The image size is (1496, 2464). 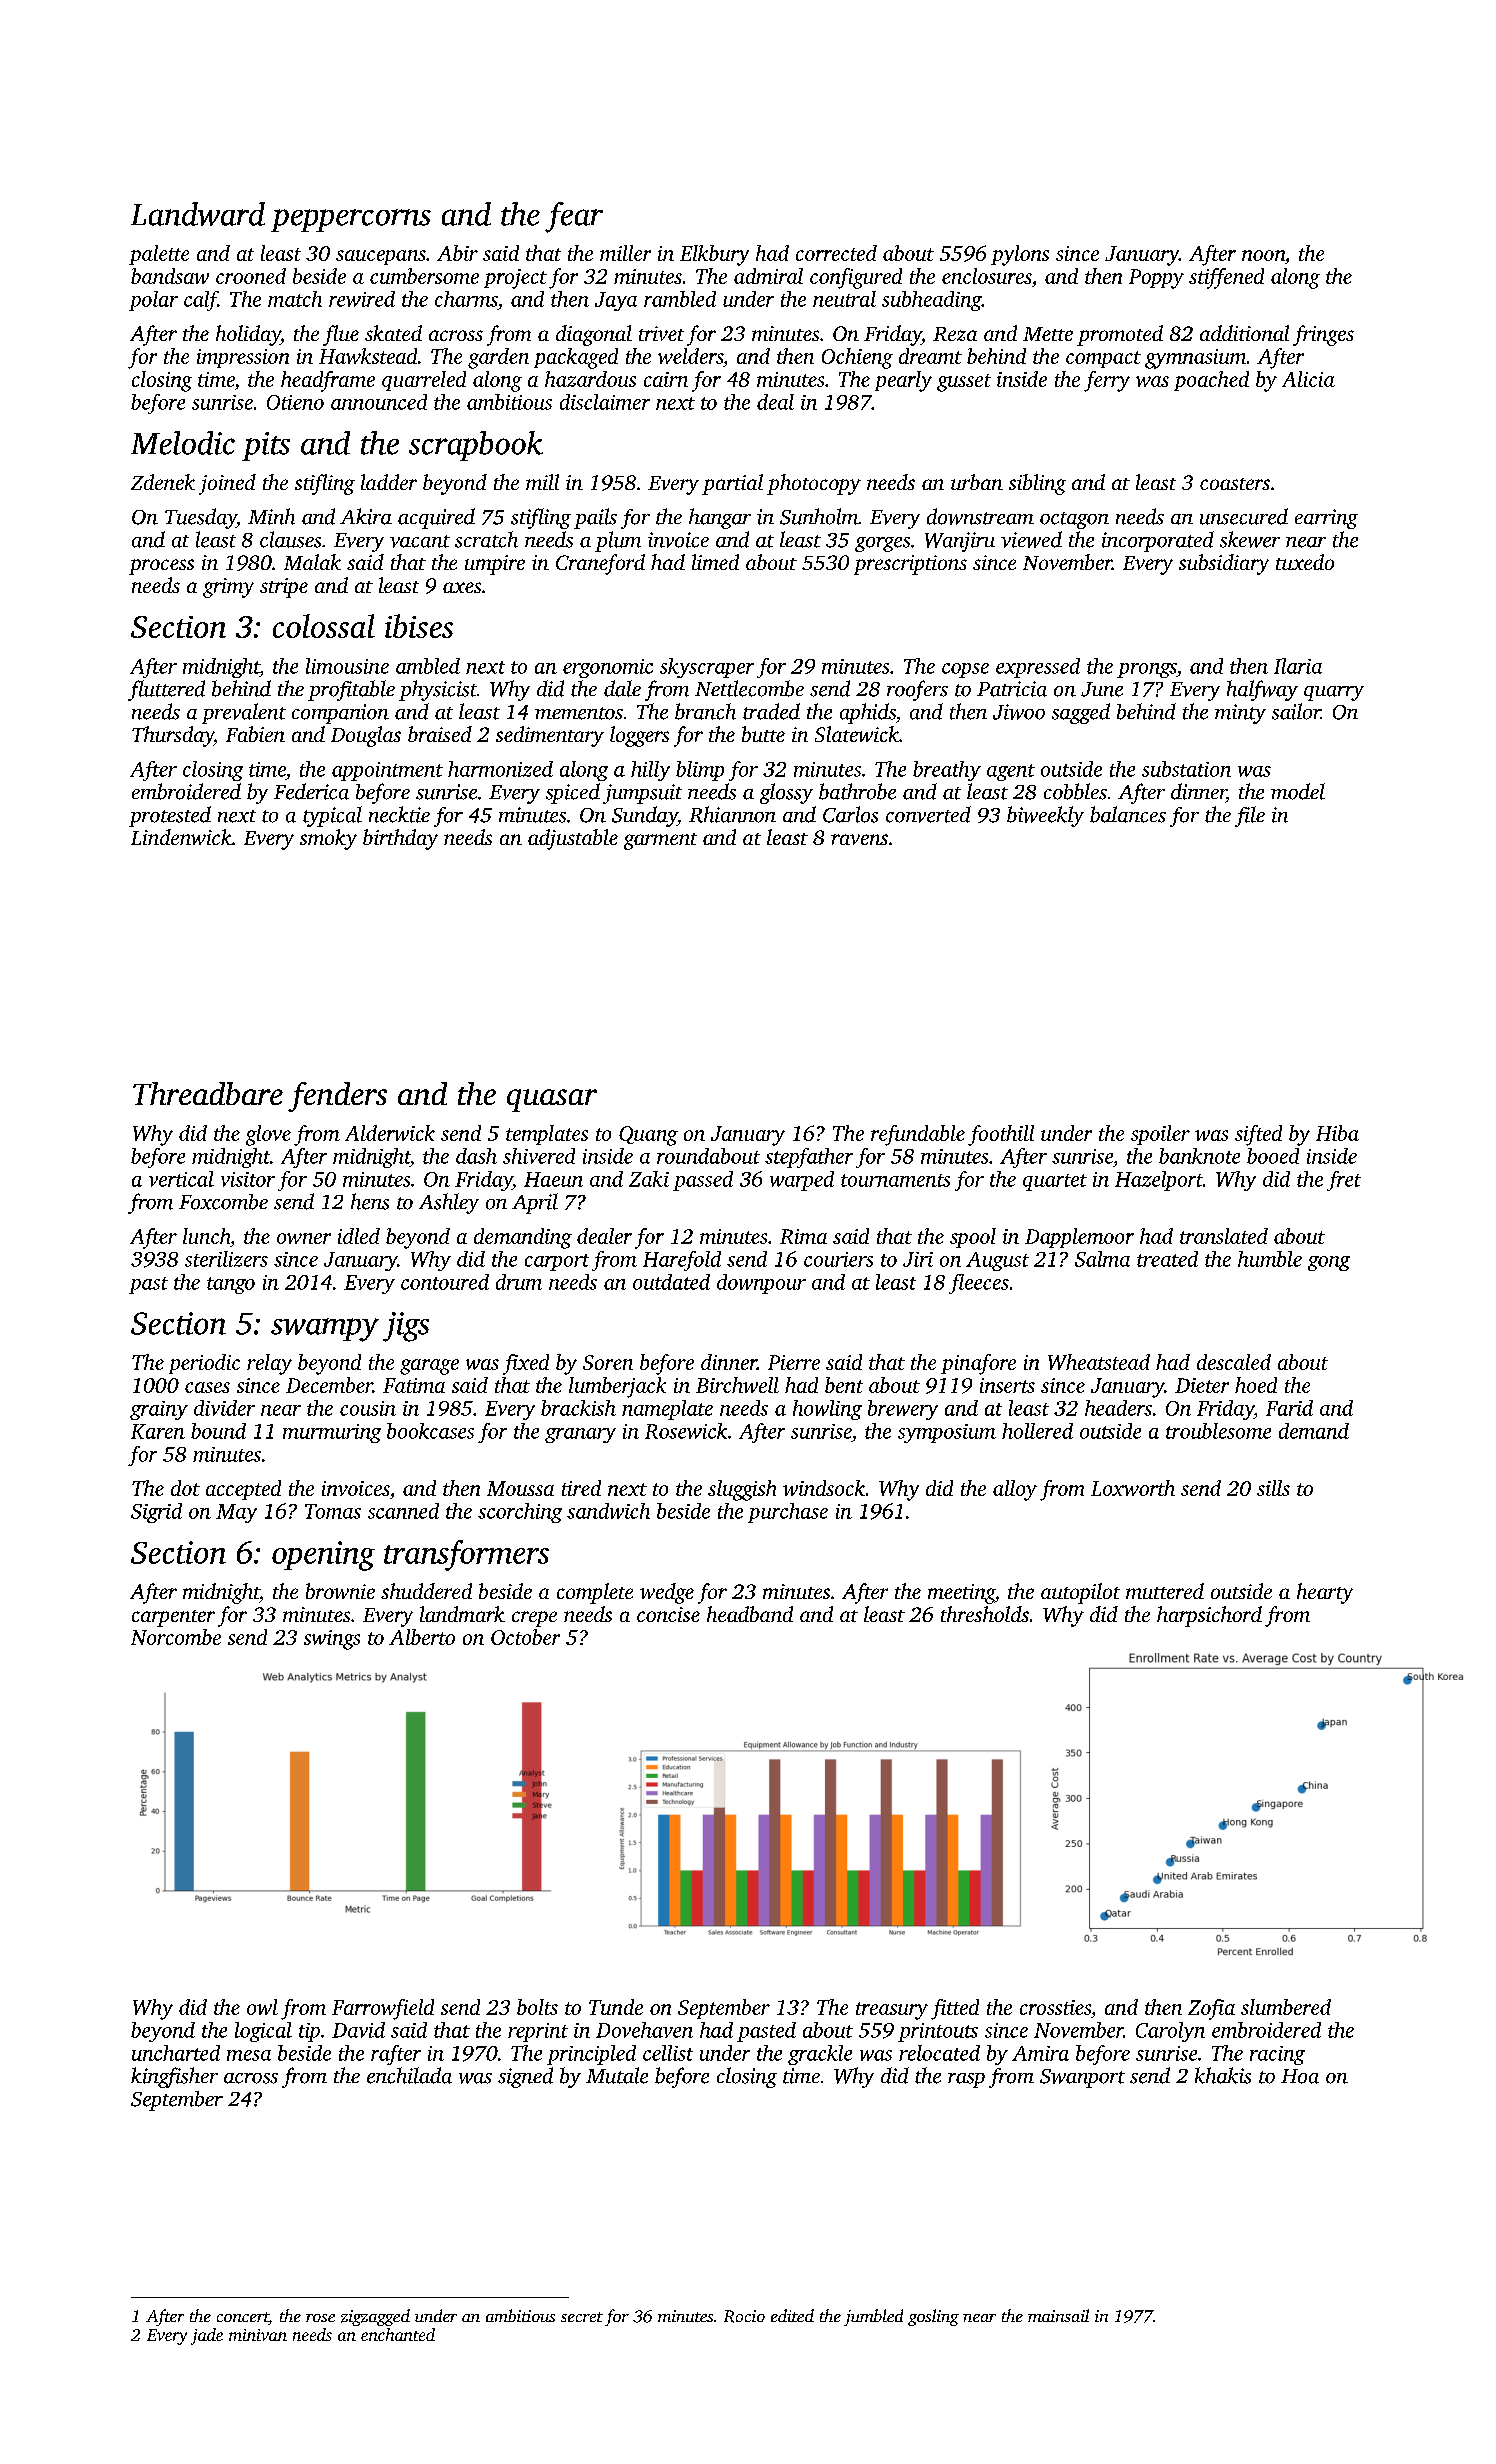 I want to click on vertical, so click(x=181, y=1179).
